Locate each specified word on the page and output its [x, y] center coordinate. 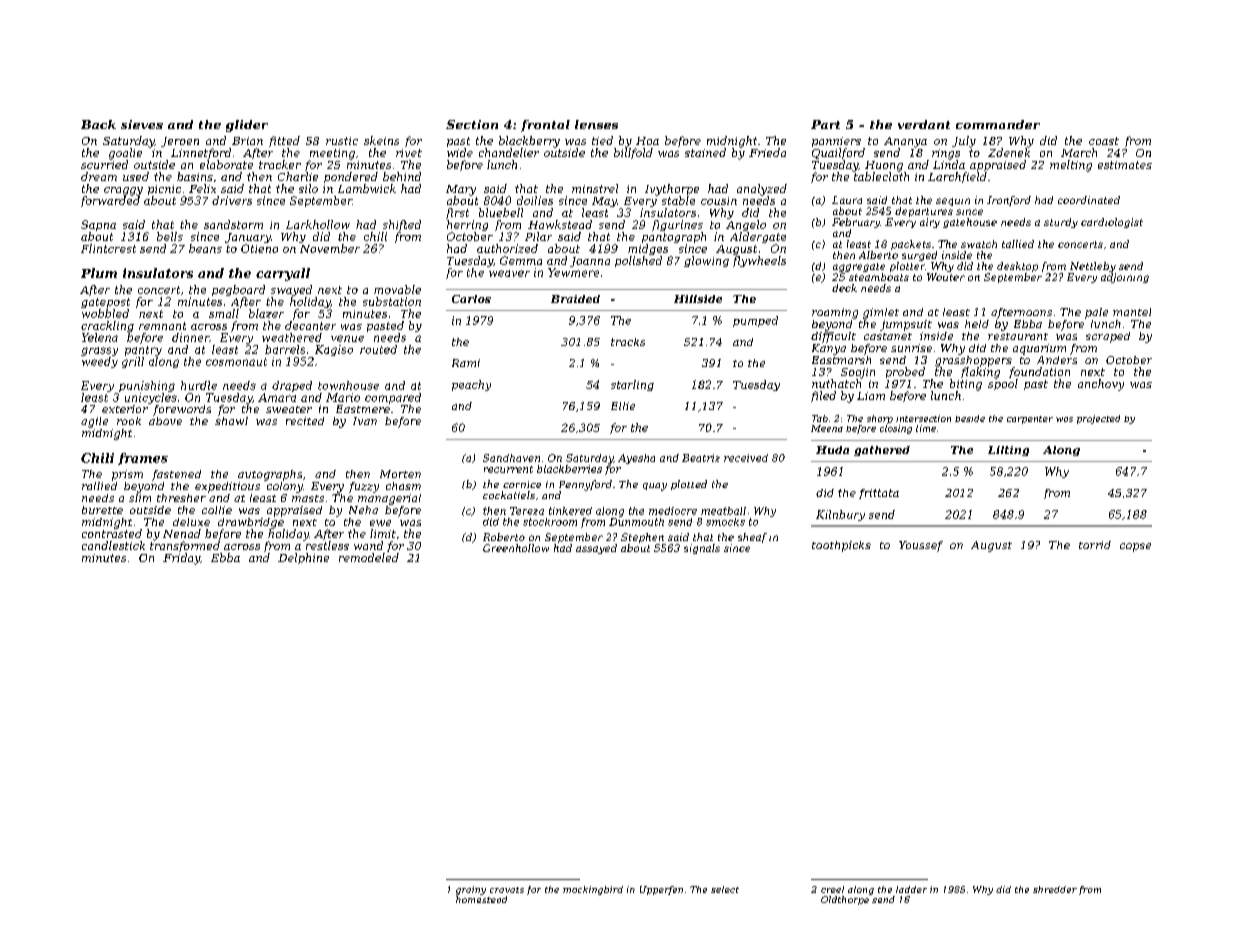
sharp [880, 419]
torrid [1095, 545]
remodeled [369, 557]
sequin [953, 202]
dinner [191, 337]
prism [127, 475]
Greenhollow [516, 548]
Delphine [303, 558]
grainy [471, 890]
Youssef [921, 546]
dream [99, 176]
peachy [471, 385]
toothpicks [841, 546]
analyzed [762, 190]
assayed [596, 549]
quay [655, 487]
